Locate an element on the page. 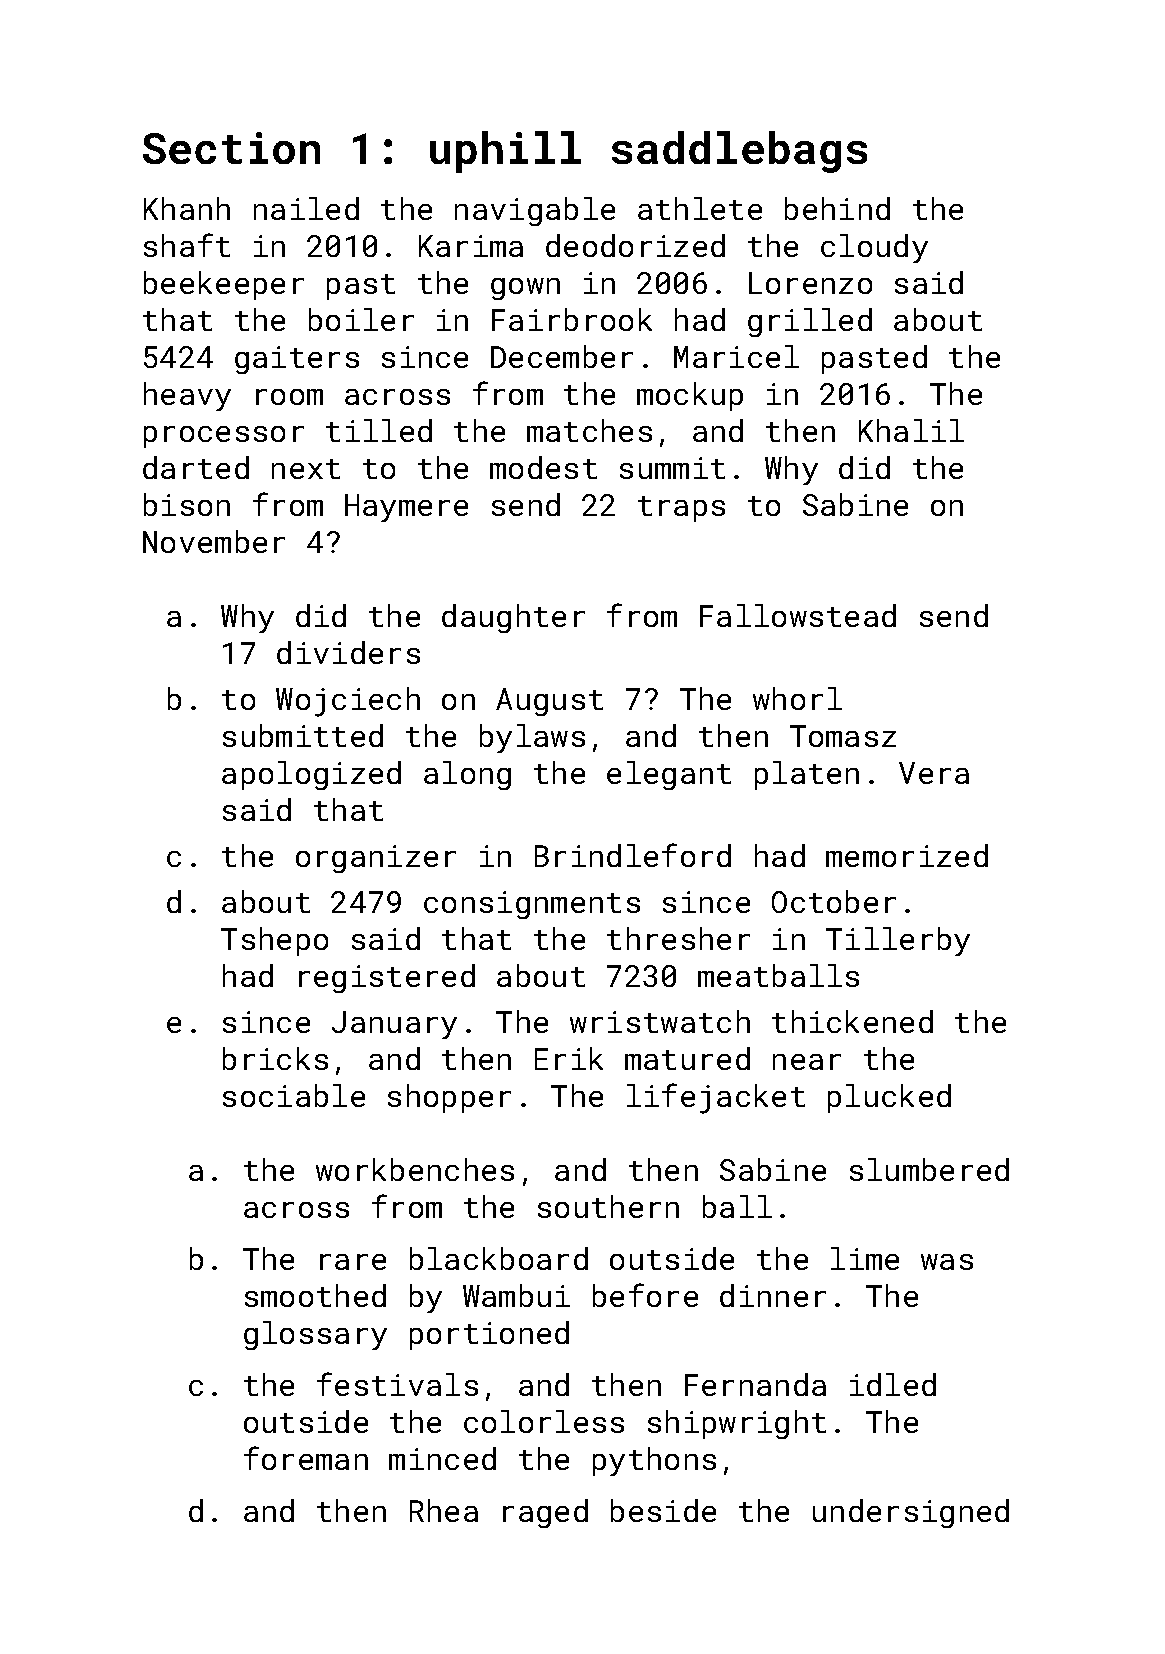  December is located at coordinates (562, 356).
